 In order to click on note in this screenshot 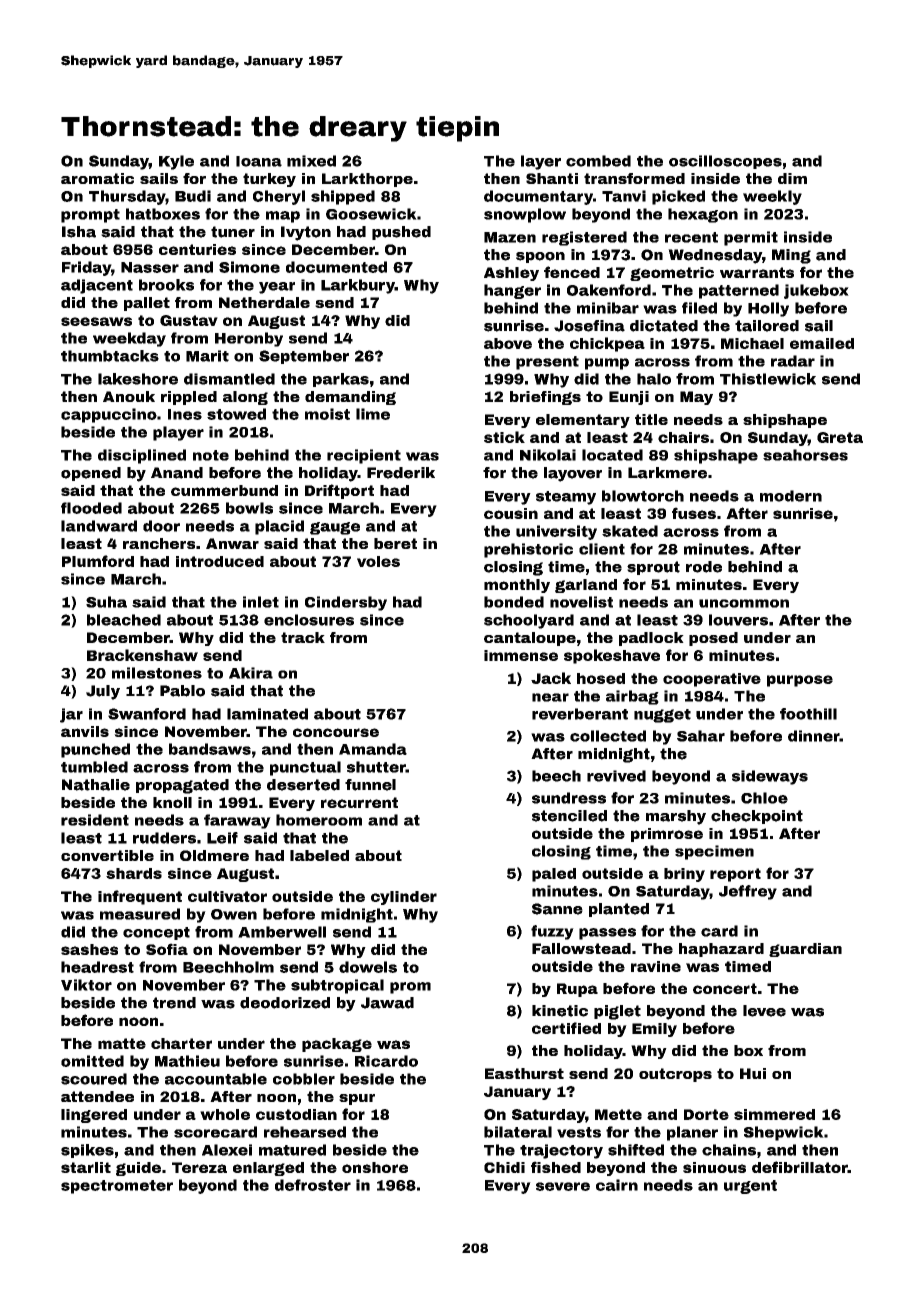, I will do `click(211, 455)`.
